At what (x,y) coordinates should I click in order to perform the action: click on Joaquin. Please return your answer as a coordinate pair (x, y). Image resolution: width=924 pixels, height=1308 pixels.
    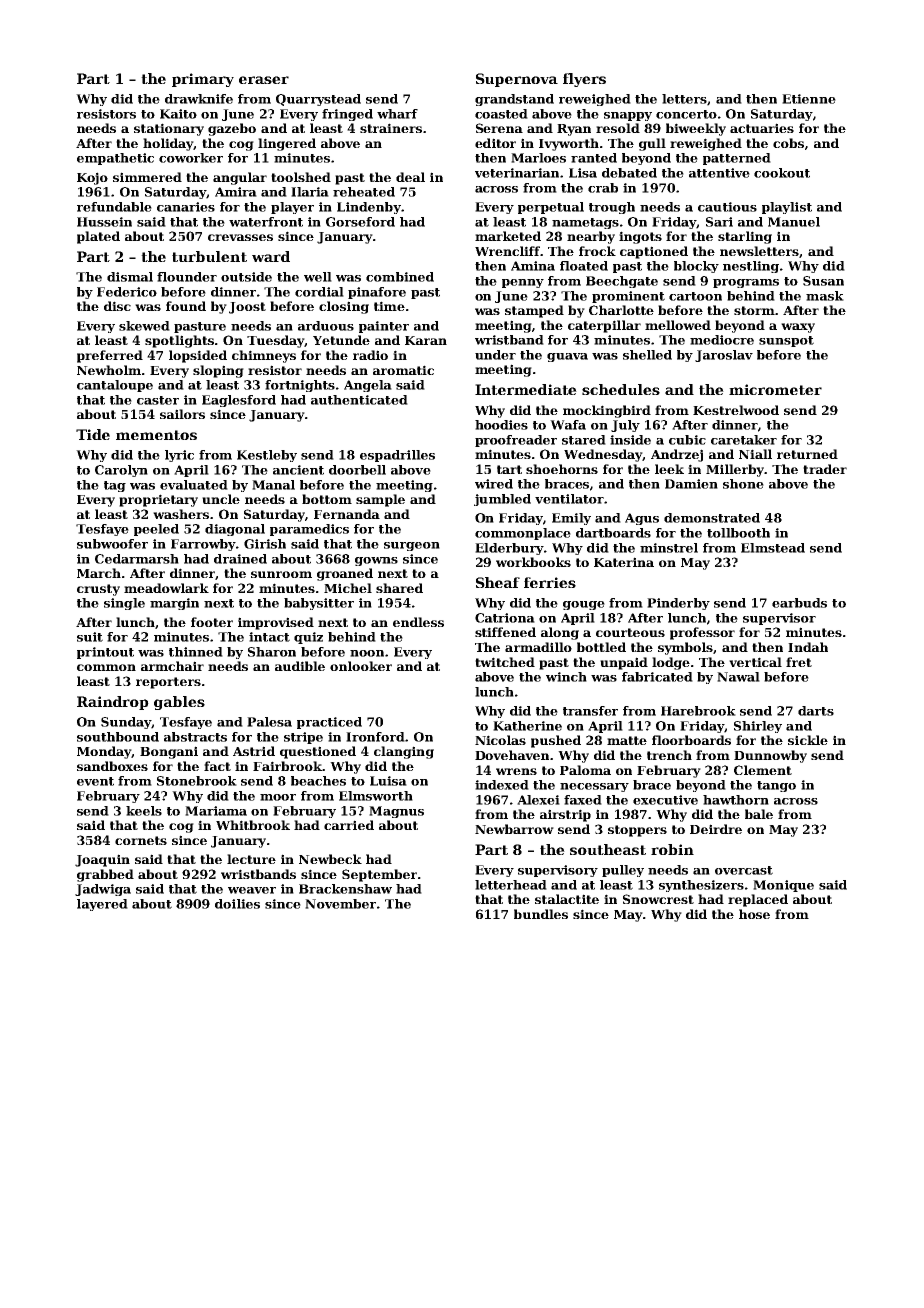
    Looking at the image, I should click on (102, 860).
